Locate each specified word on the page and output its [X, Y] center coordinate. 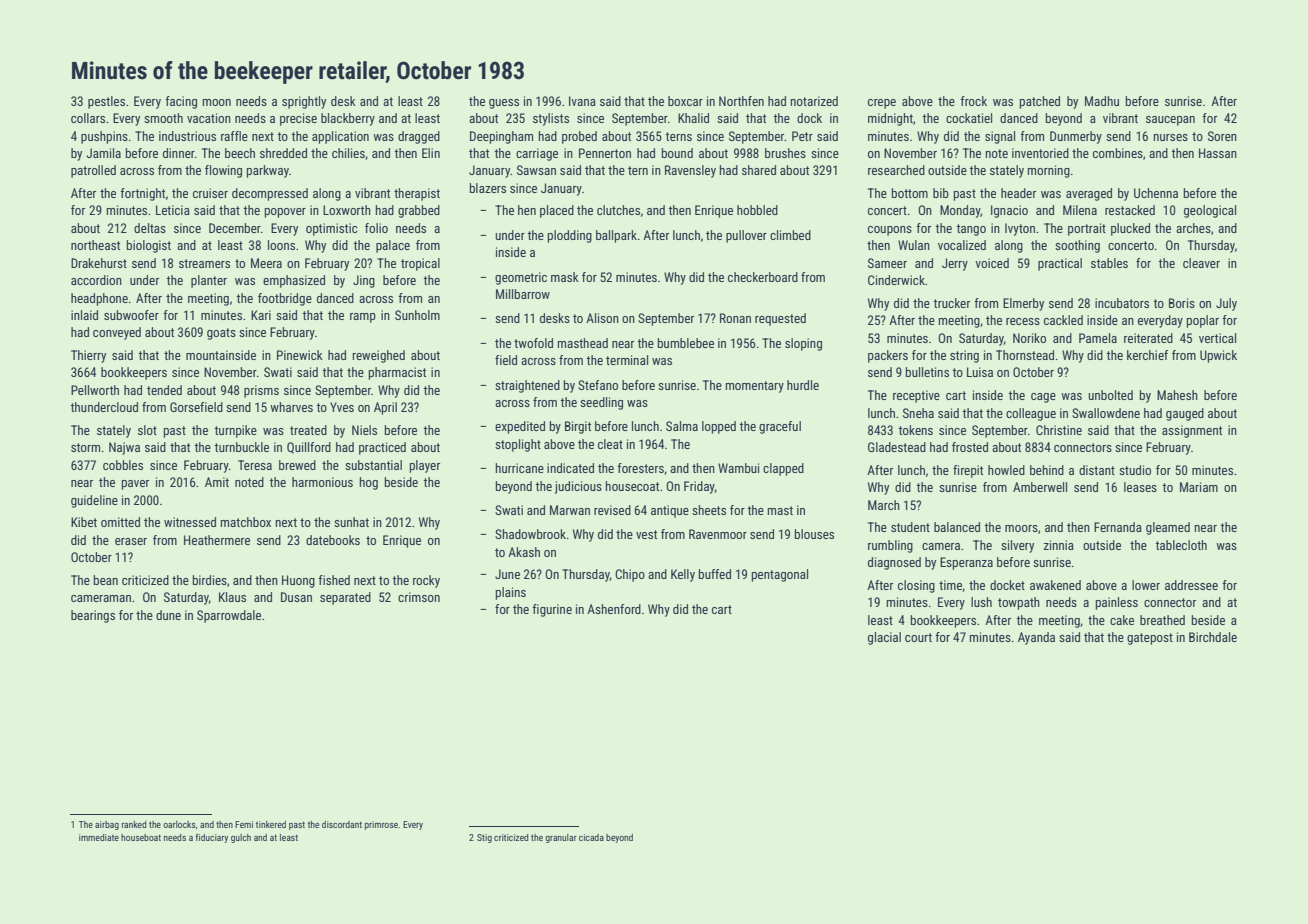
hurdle [803, 385]
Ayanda [1036, 638]
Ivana [582, 101]
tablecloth [1181, 545]
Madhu [1102, 101]
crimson [419, 597]
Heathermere [217, 540]
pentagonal [780, 575]
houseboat [141, 837]
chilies [348, 153]
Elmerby [1023, 304]
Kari [261, 315]
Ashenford [614, 609]
